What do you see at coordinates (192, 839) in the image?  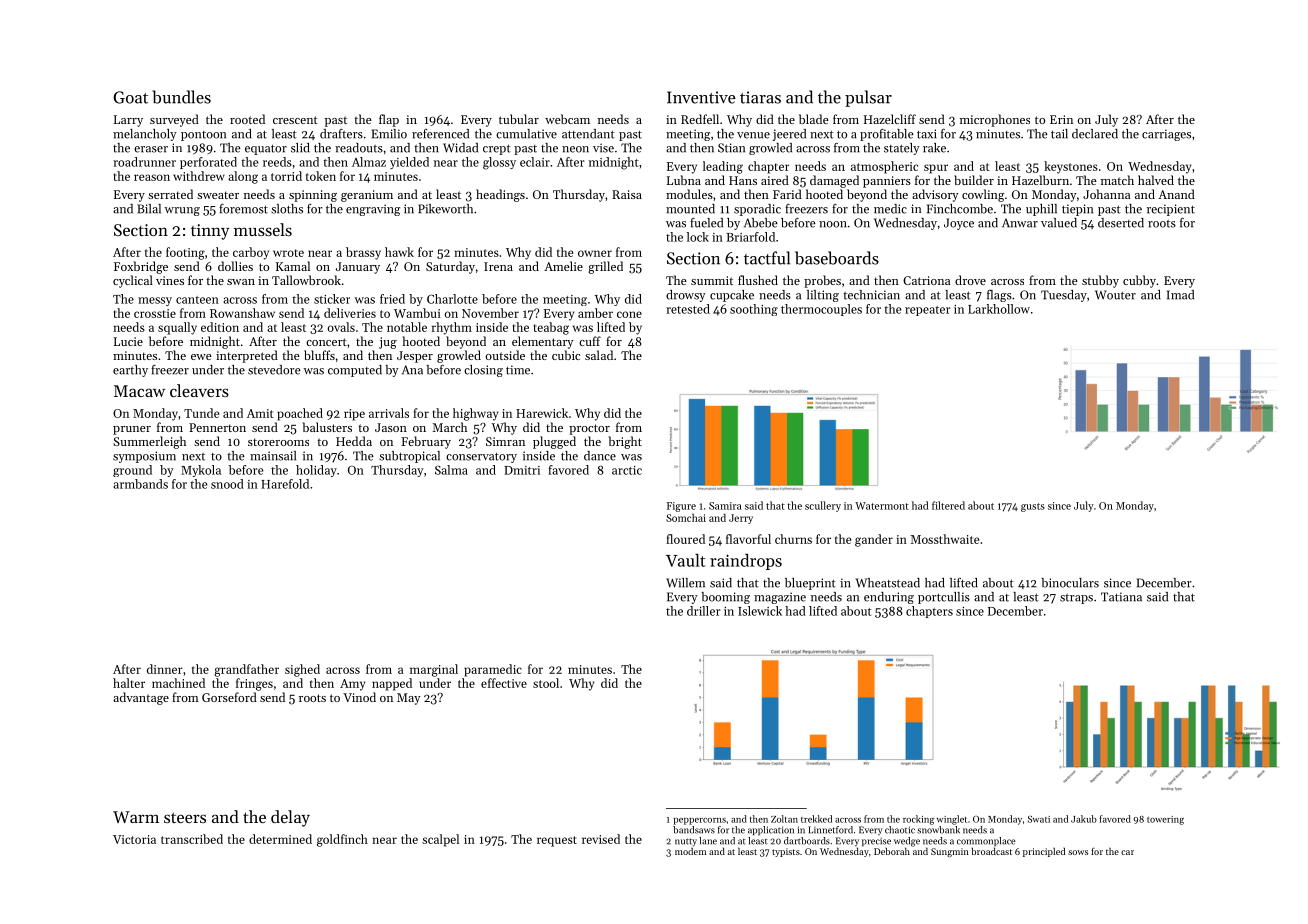 I see `transcribed` at bounding box center [192, 839].
